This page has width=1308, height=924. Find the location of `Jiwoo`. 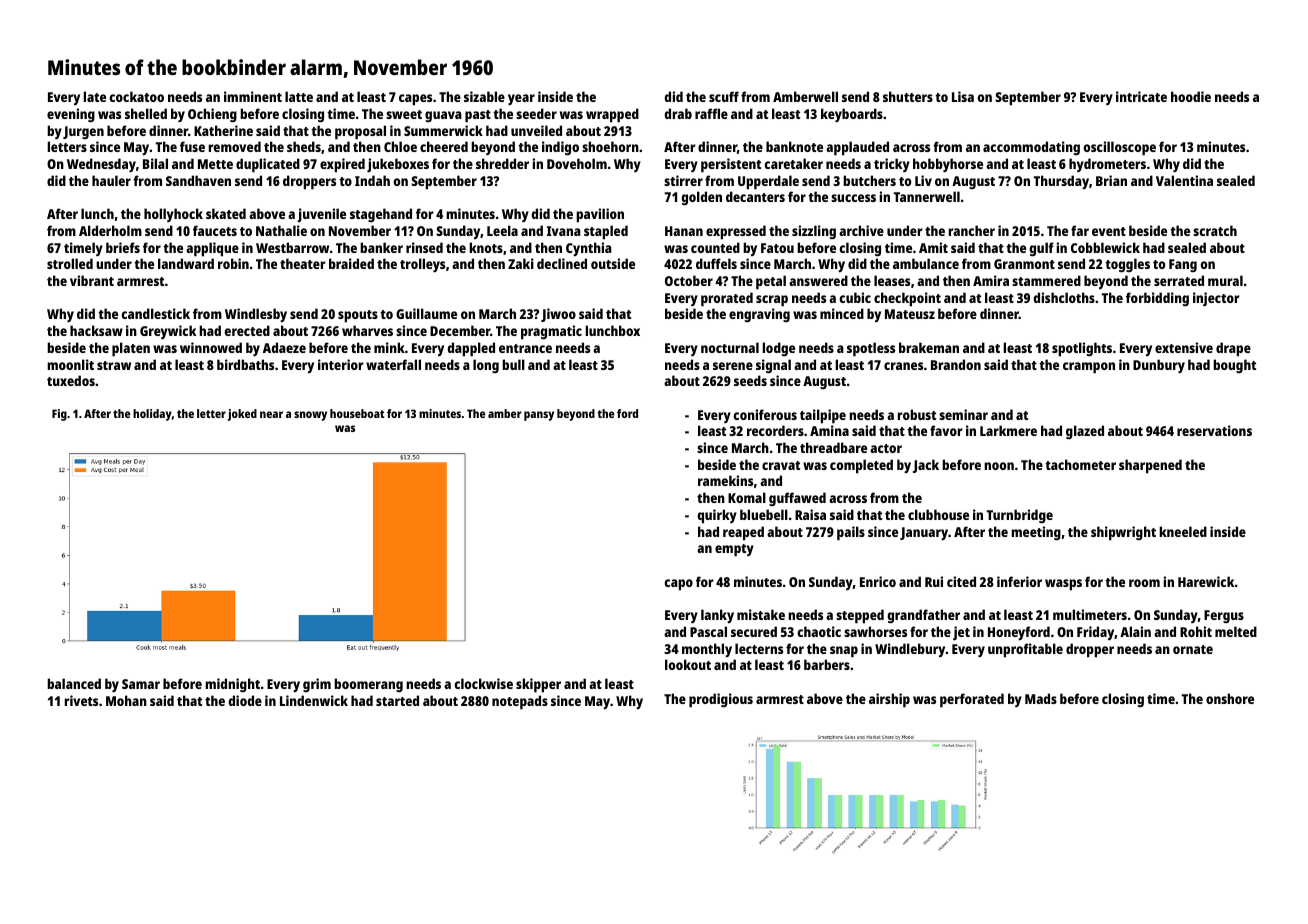

Jiwoo is located at coordinates (558, 315).
